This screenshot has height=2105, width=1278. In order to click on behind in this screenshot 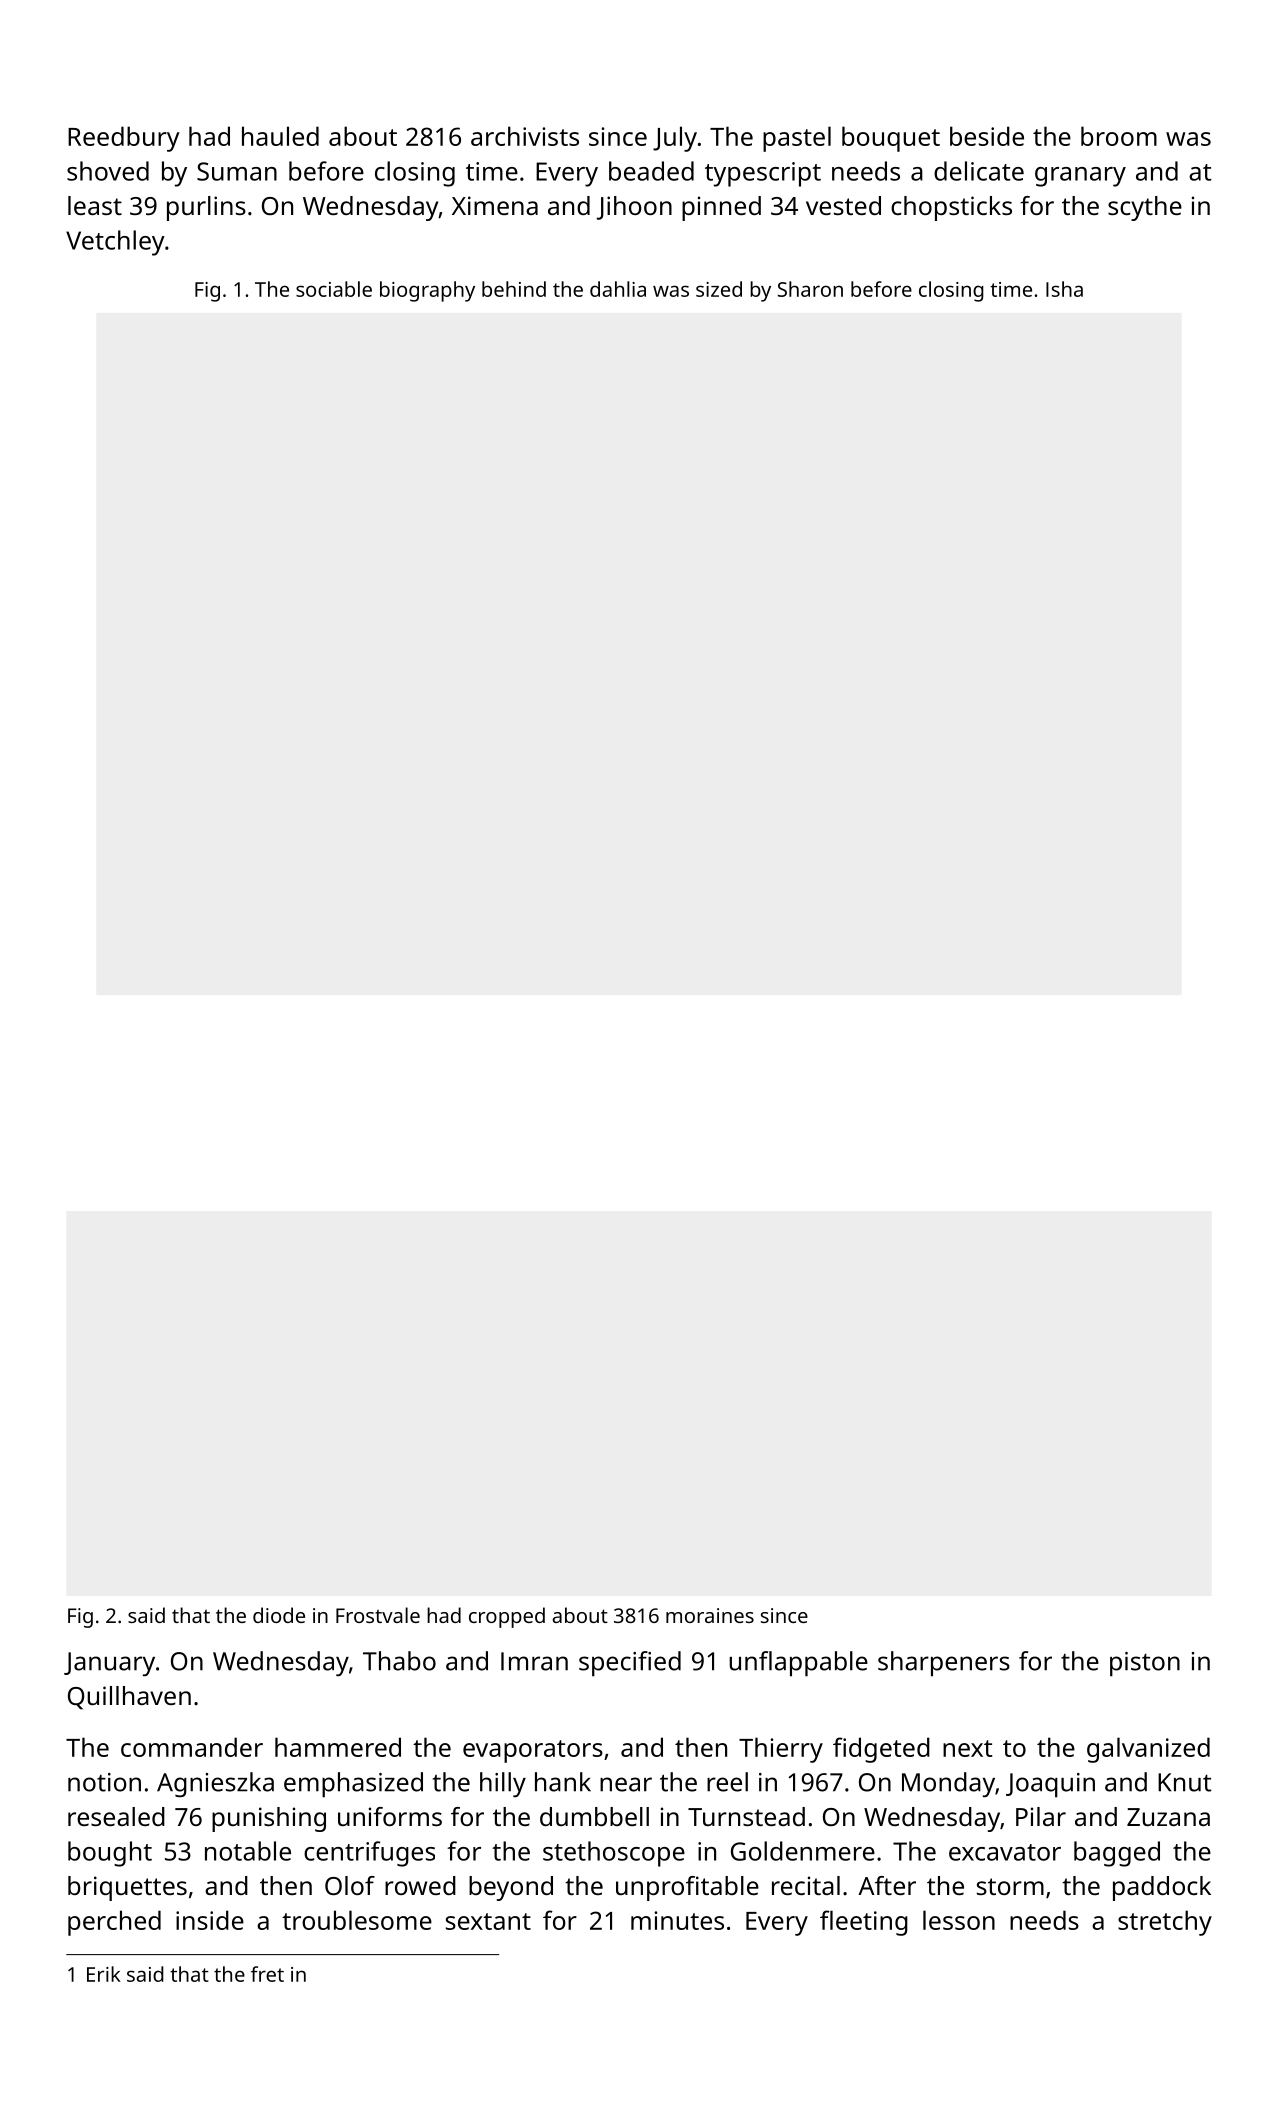, I will do `click(514, 289)`.
